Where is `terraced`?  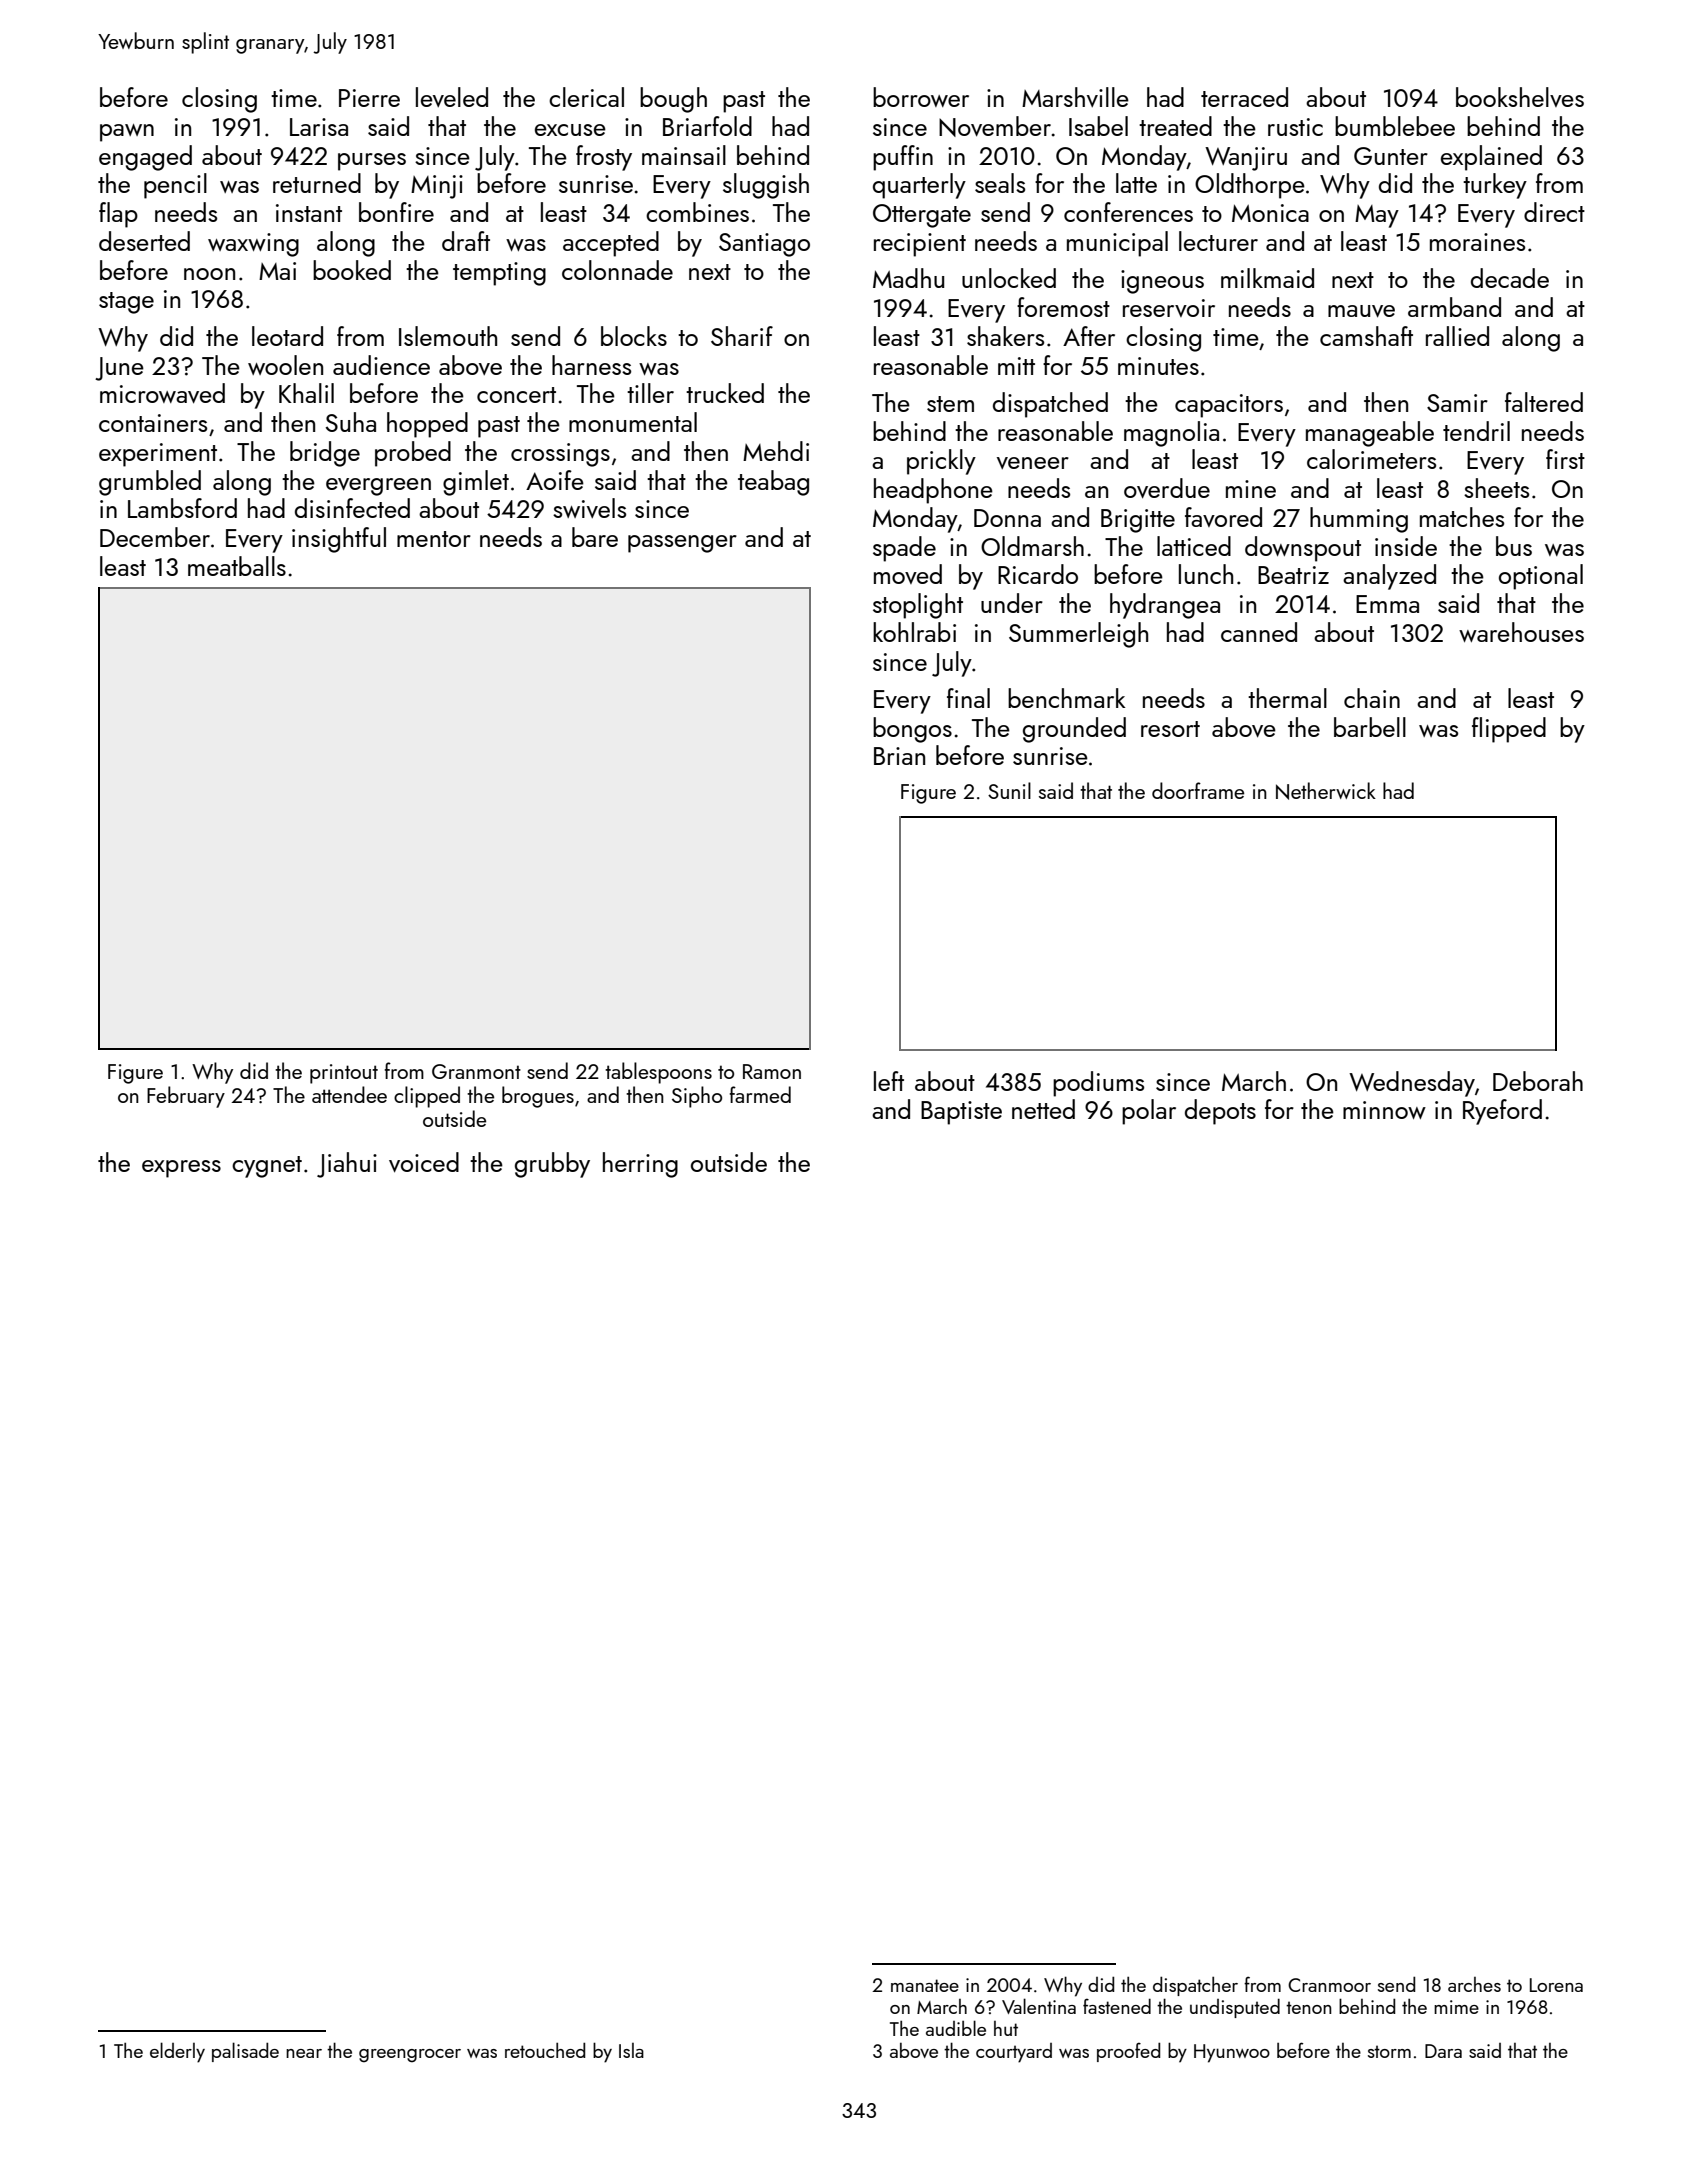 terraced is located at coordinates (1244, 97).
